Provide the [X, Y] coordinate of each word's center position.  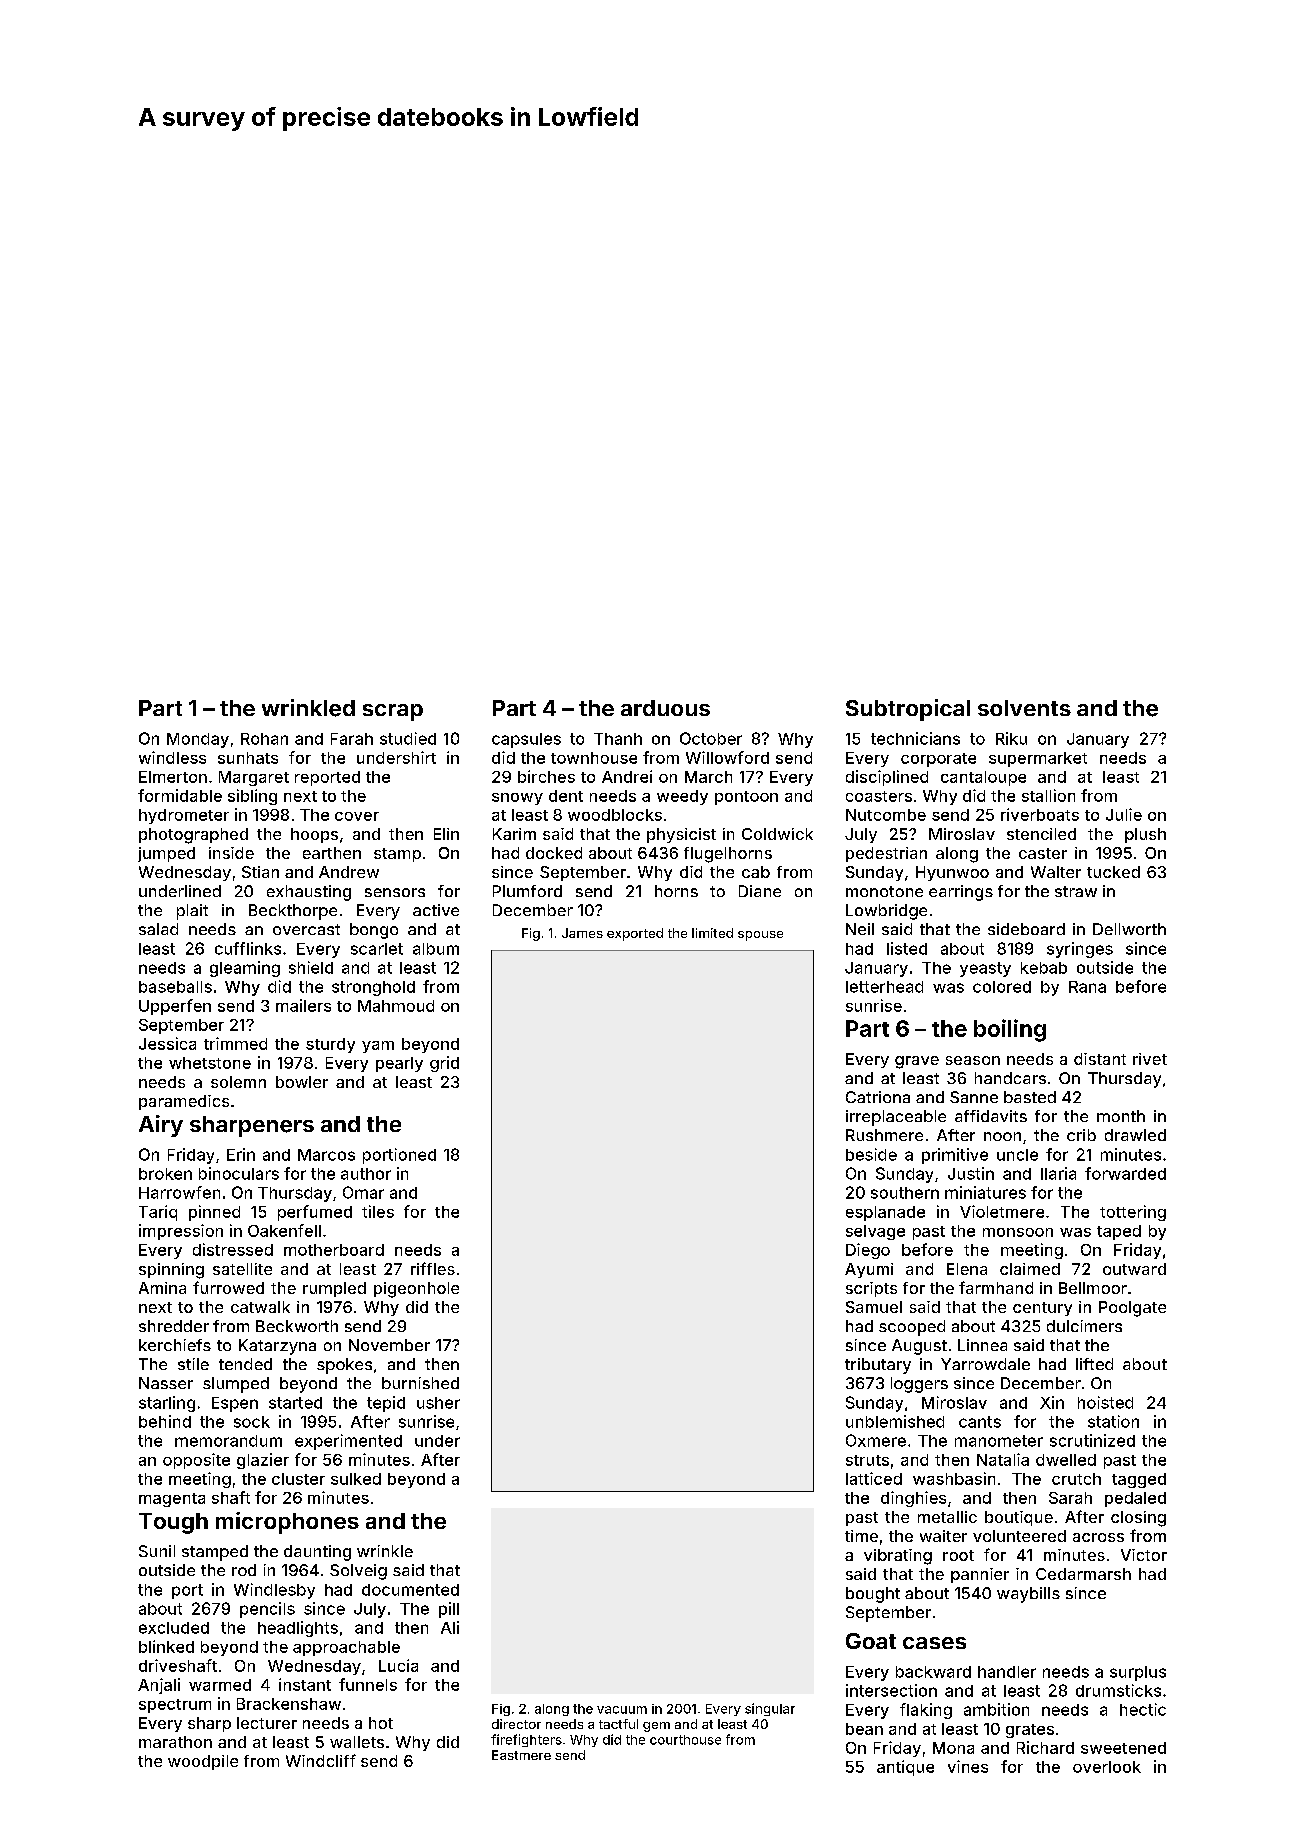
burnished [420, 1383]
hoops [314, 835]
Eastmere [521, 1755]
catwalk [260, 1307]
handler [1007, 1672]
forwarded [1125, 1173]
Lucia [398, 1665]
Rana [1087, 987]
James [582, 933]
